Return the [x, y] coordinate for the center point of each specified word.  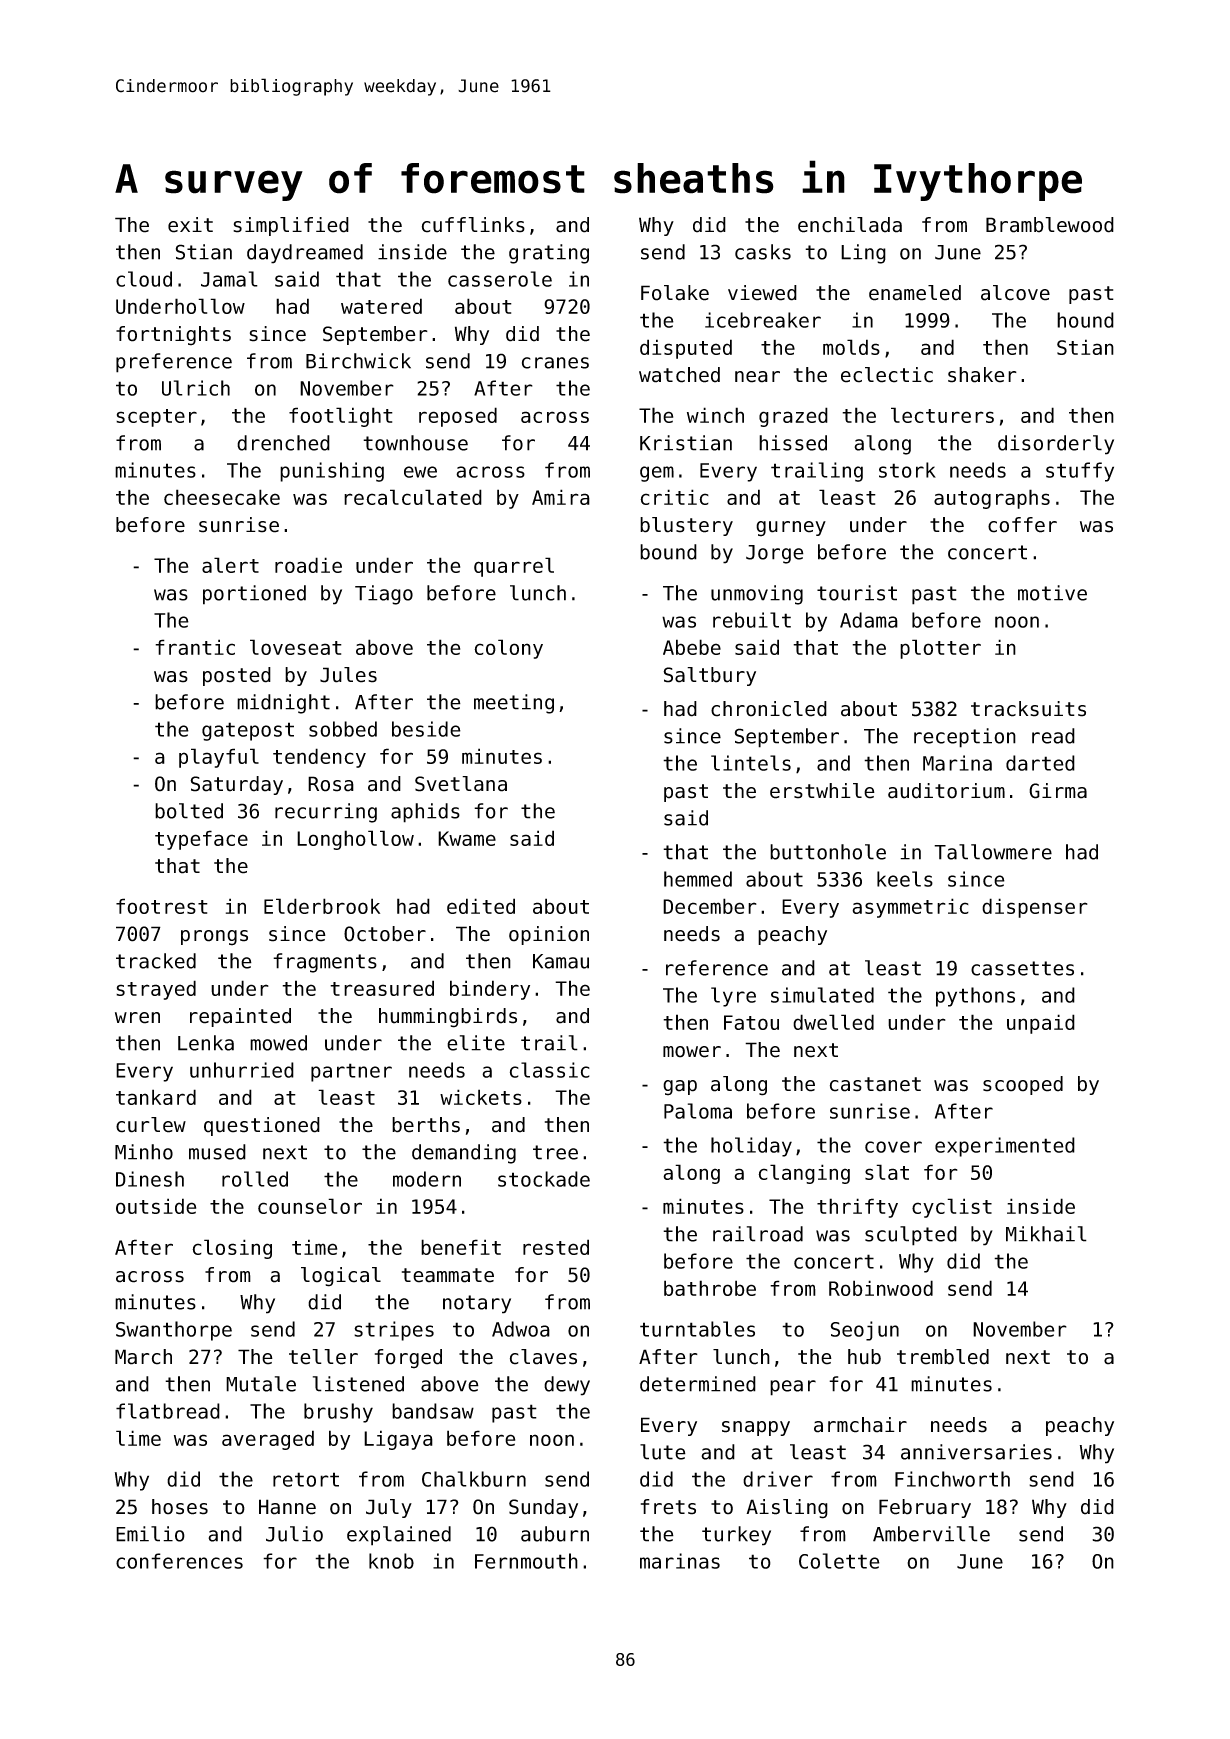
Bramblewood [1050, 225]
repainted [240, 1017]
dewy [567, 1386]
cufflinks [473, 225]
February [925, 1508]
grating [549, 254]
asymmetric [910, 908]
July [389, 1508]
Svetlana [461, 784]
